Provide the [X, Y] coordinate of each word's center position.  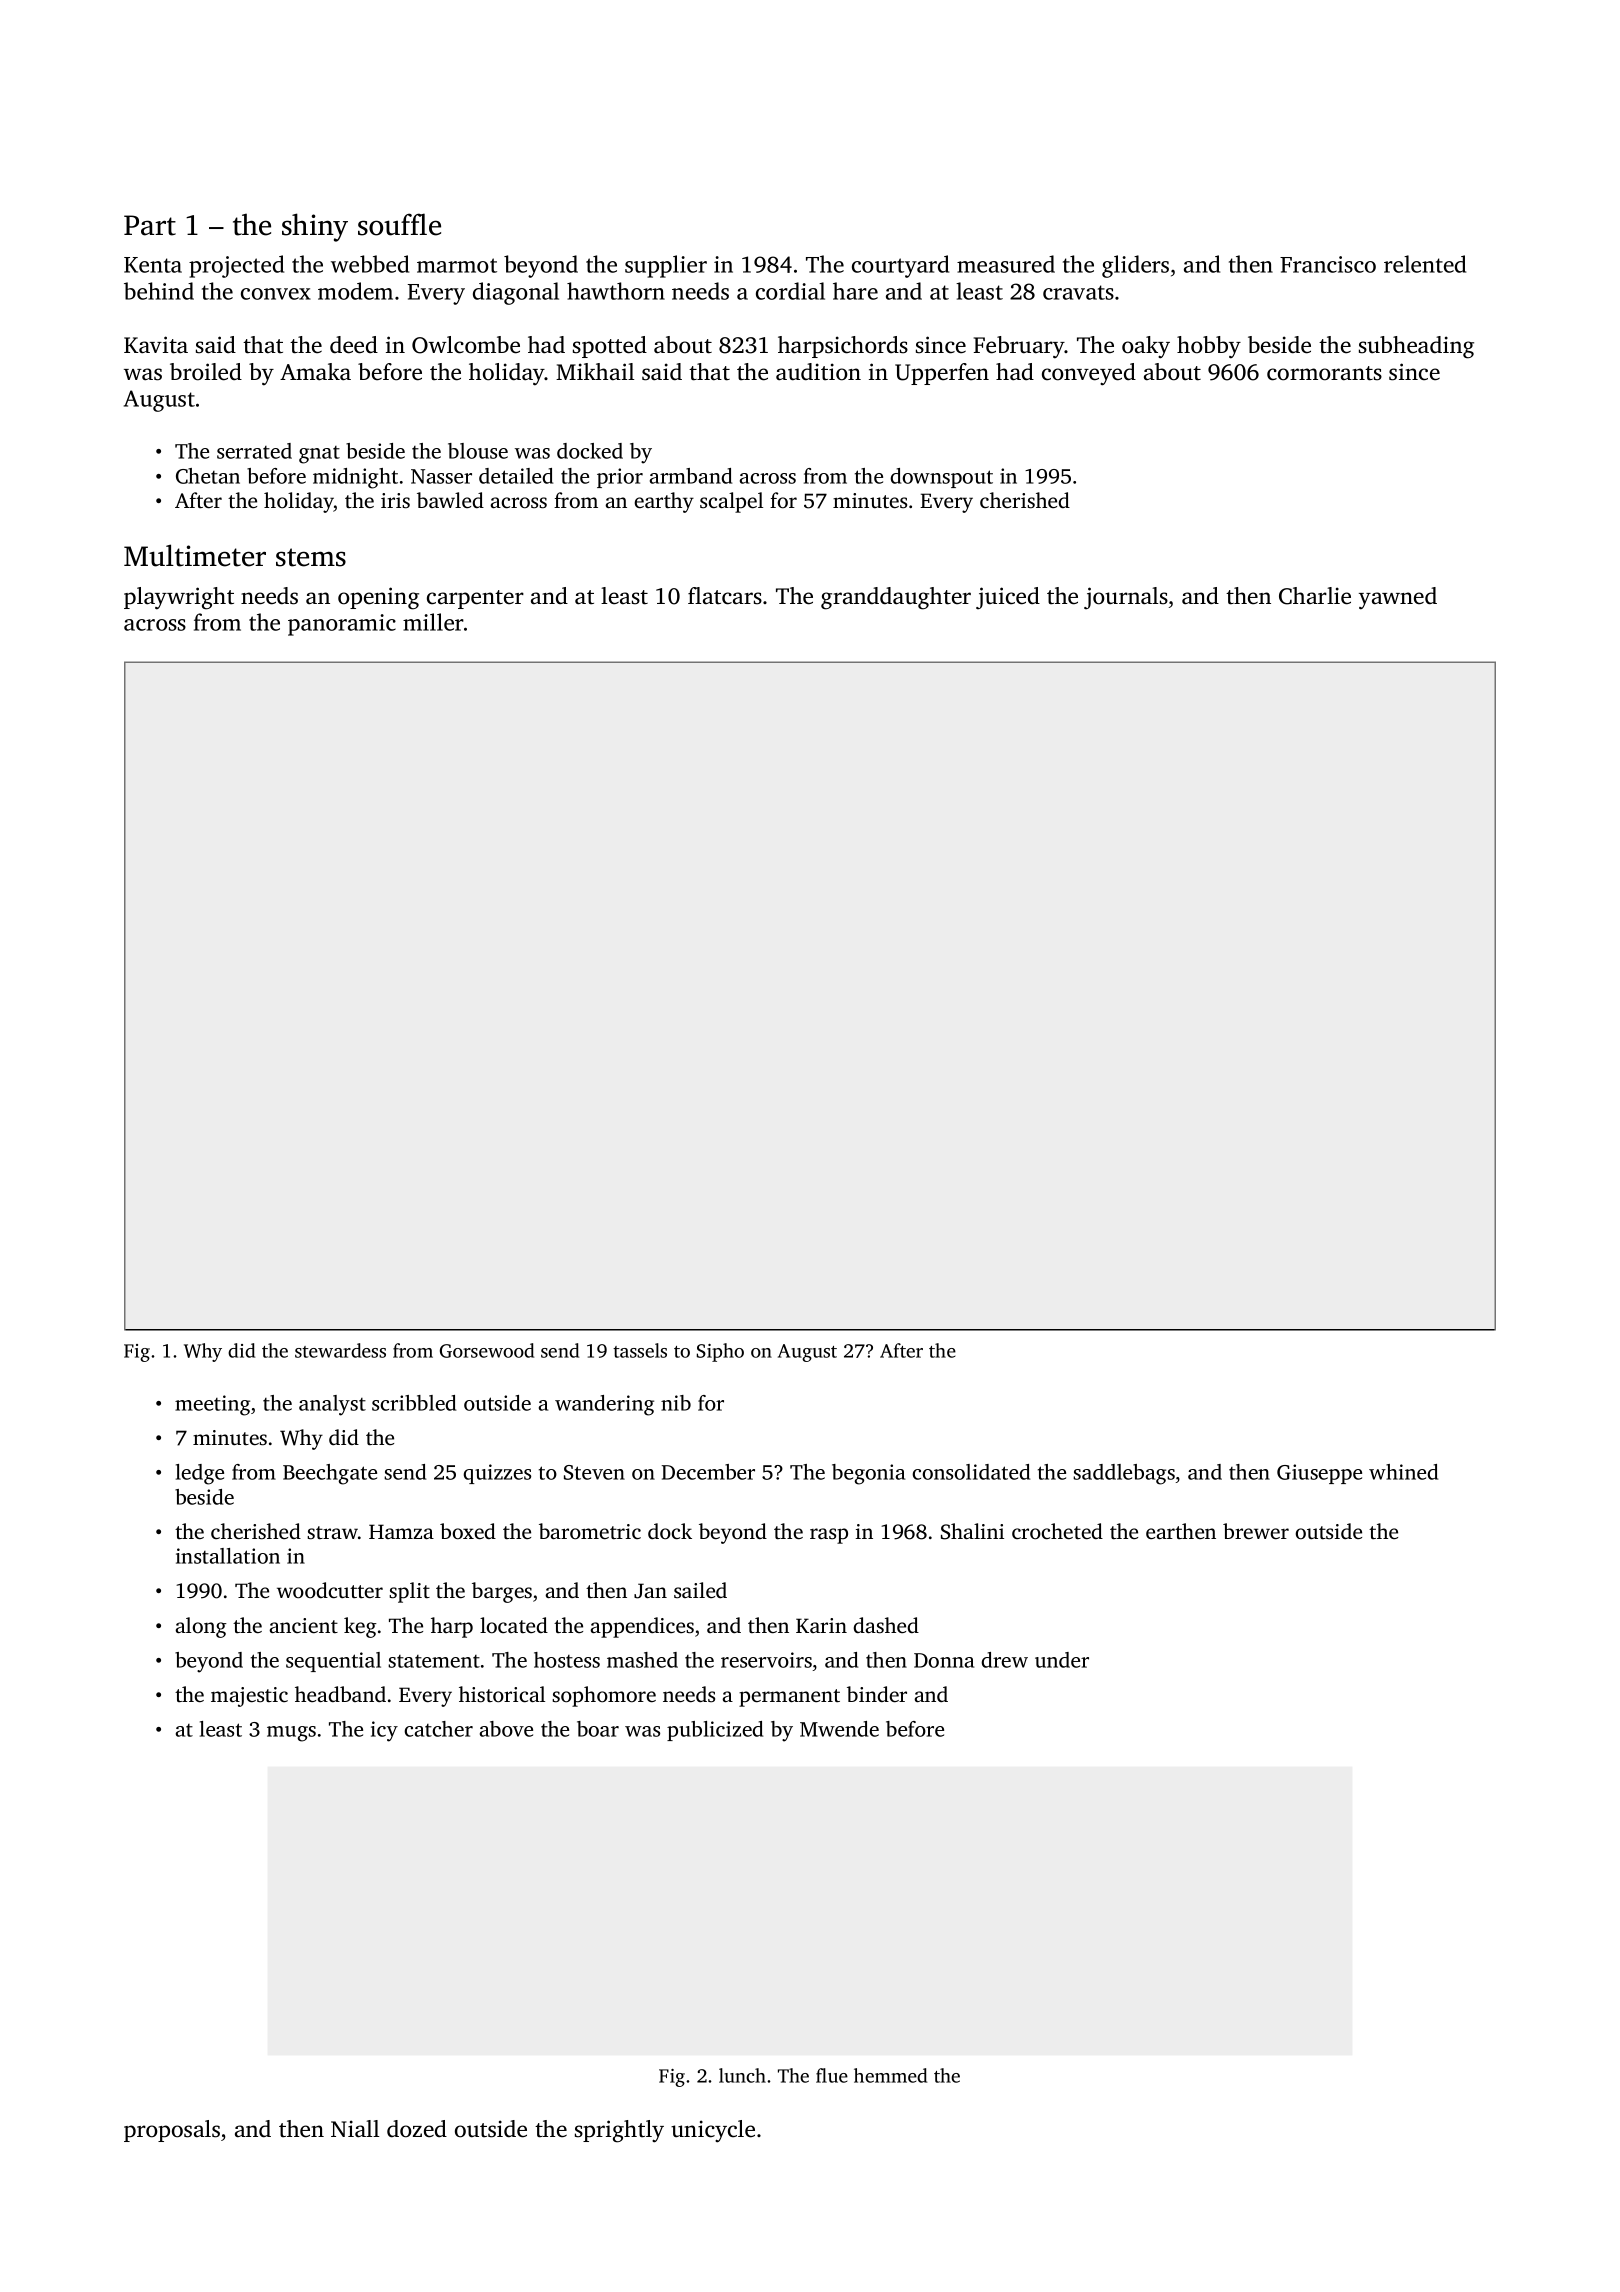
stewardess [340, 1350]
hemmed [890, 2075]
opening [378, 598]
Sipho [720, 1352]
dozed [417, 2129]
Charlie [1315, 596]
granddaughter [896, 598]
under [1062, 1660]
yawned [1398, 598]
